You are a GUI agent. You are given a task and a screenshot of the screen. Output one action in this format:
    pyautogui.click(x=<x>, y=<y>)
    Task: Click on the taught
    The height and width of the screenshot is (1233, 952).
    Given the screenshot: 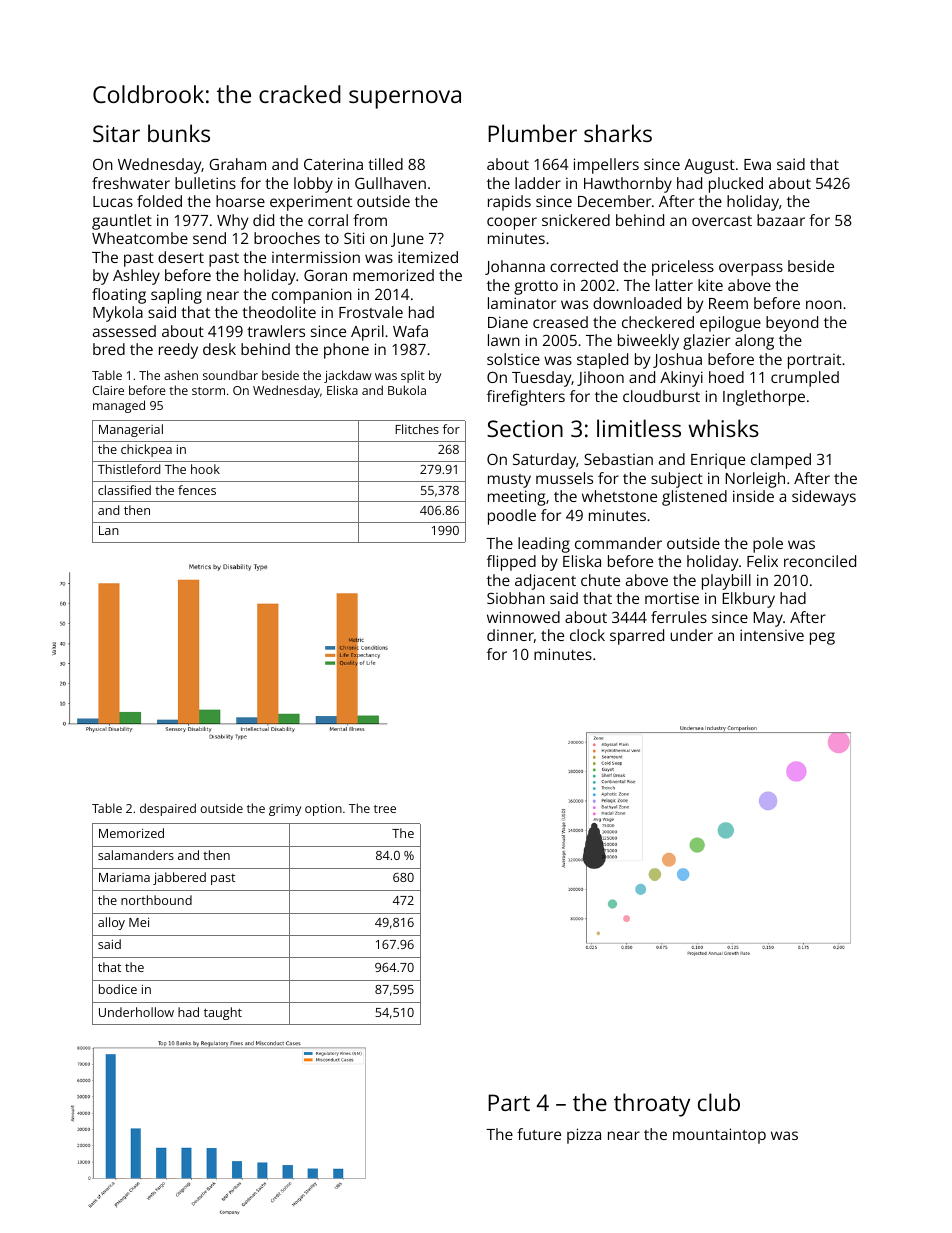 What is the action you would take?
    pyautogui.click(x=223, y=1013)
